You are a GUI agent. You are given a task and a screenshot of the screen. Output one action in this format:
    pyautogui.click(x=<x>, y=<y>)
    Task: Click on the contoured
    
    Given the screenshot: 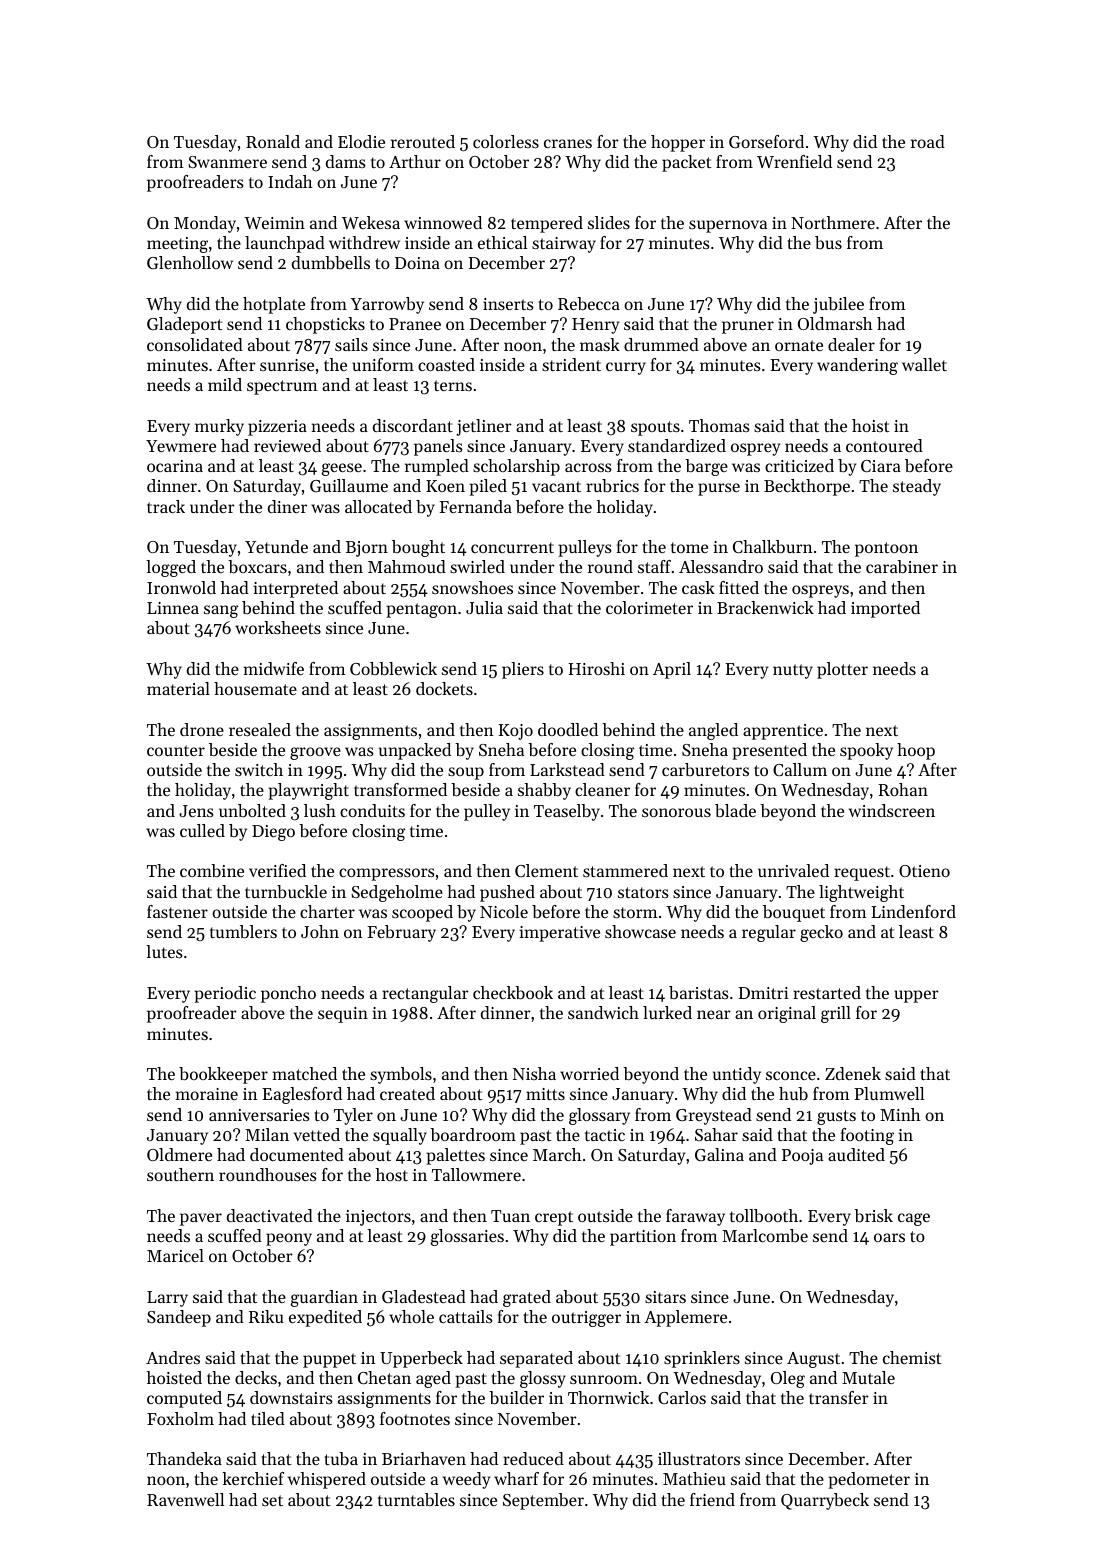 What is the action you would take?
    pyautogui.click(x=884, y=445)
